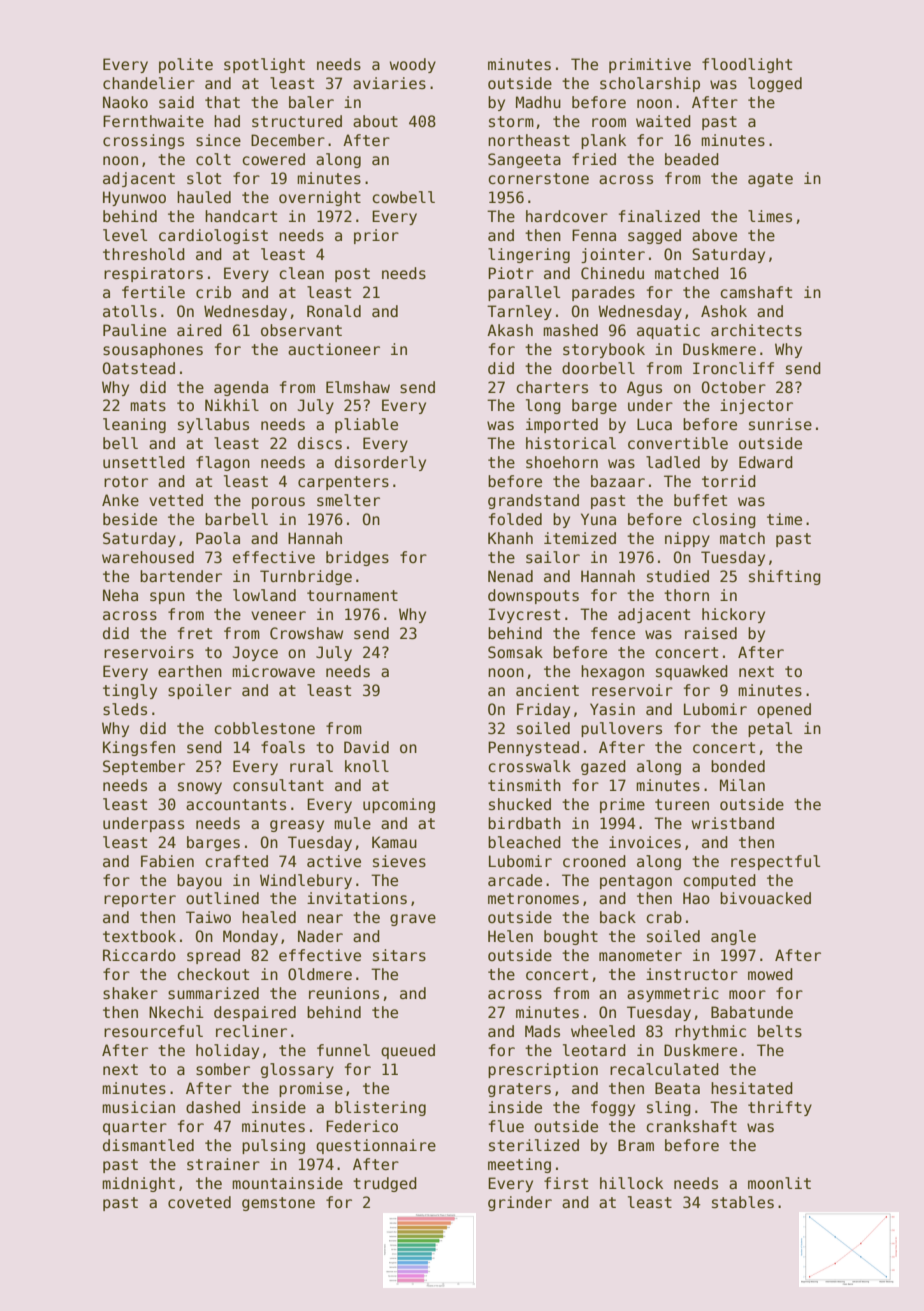 The height and width of the page is (1311, 924). Describe the element at coordinates (659, 216) in the page. I see `finalized` at that location.
